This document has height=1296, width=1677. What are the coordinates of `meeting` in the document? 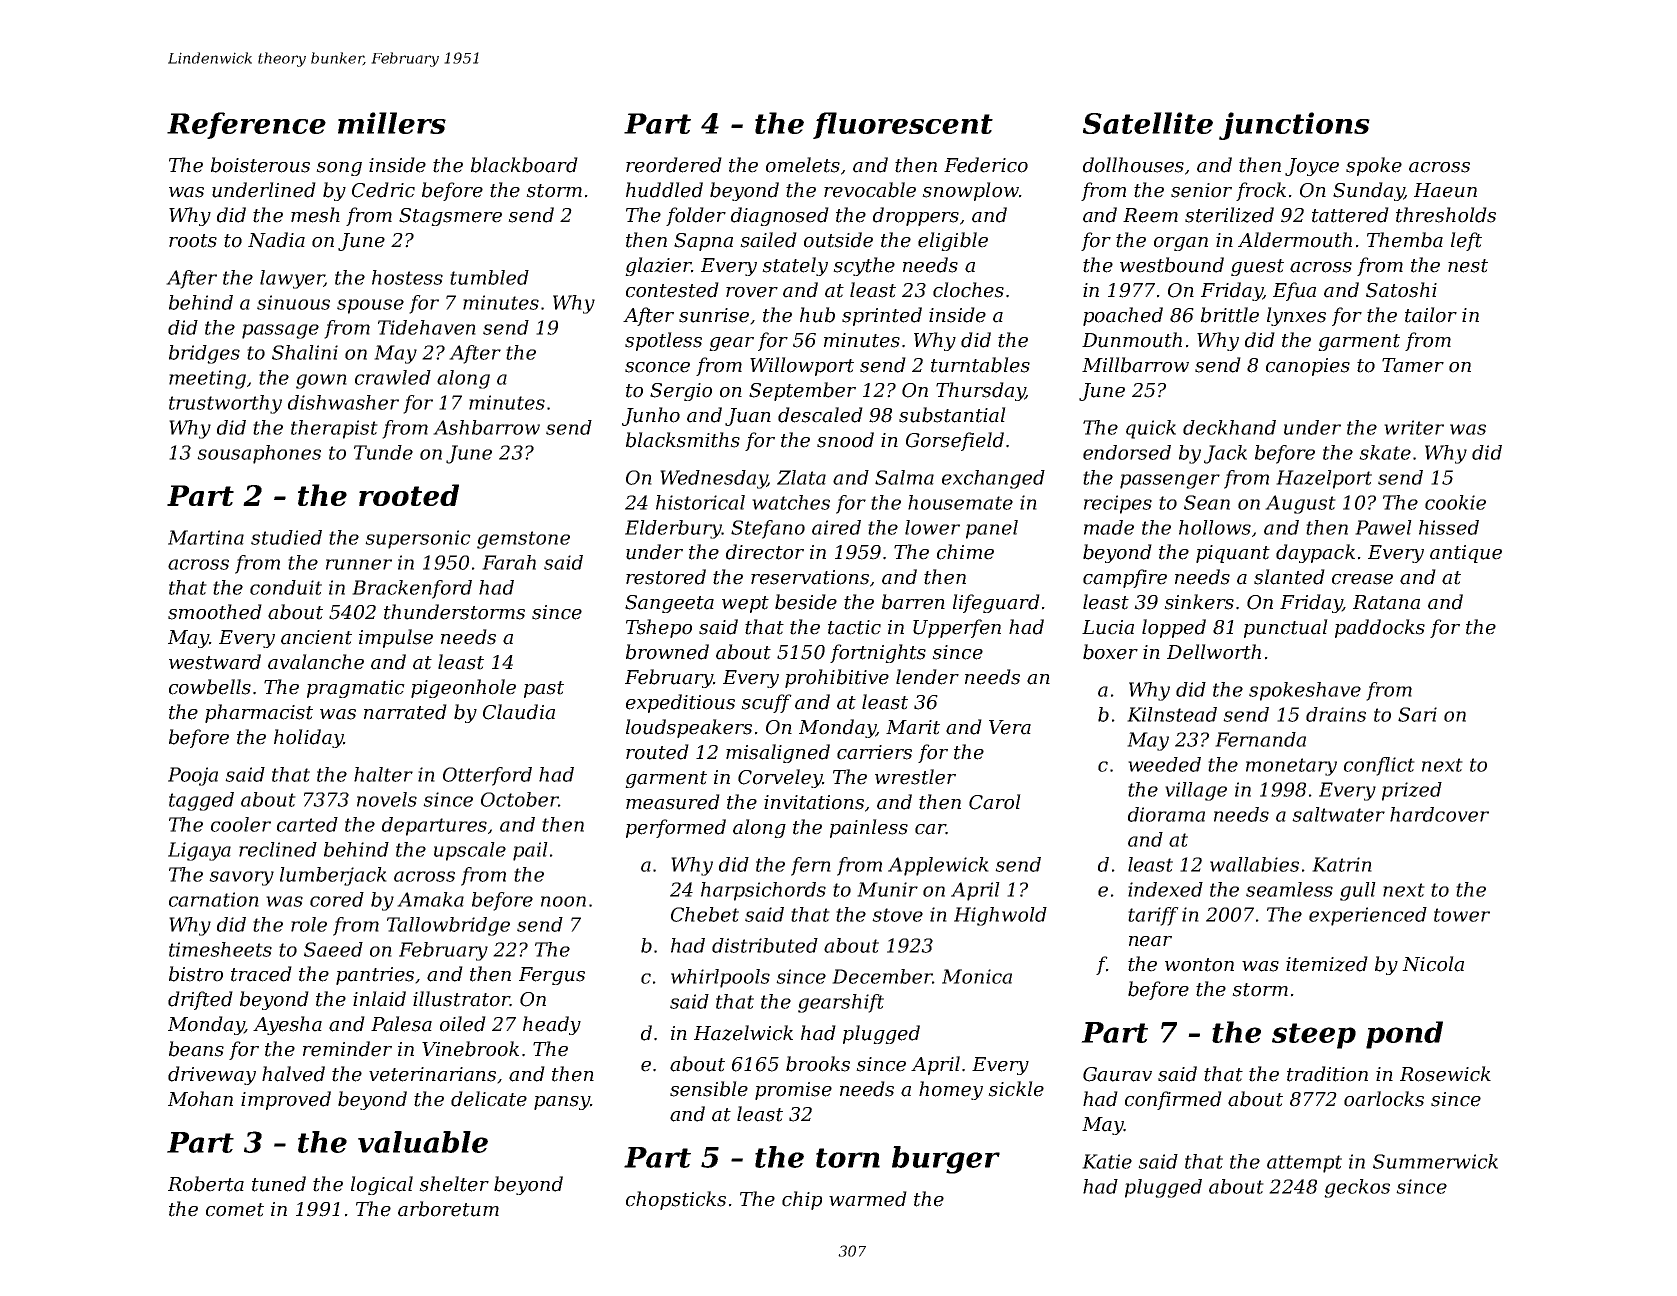 It's located at (207, 379).
